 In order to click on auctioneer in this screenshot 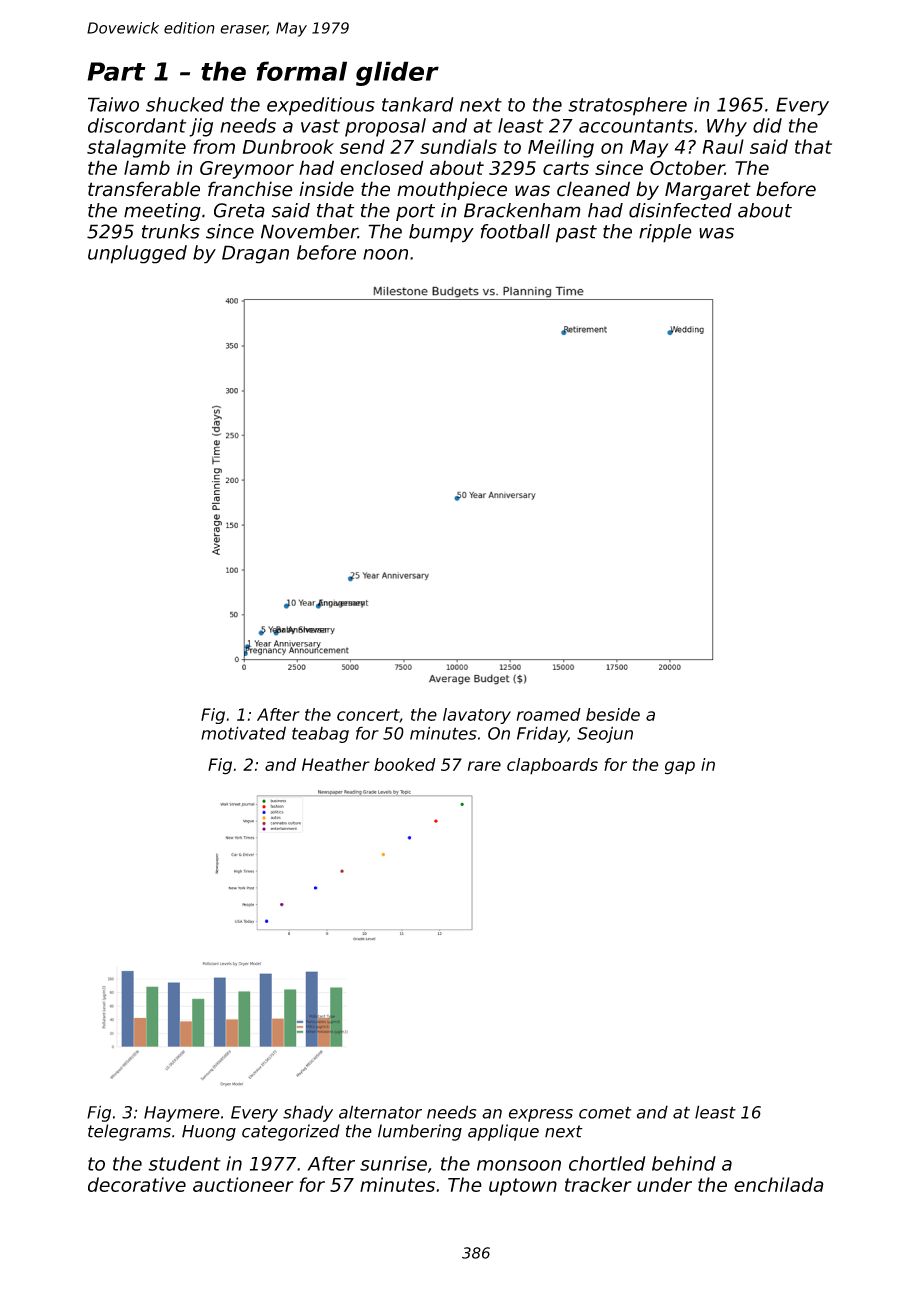, I will do `click(243, 1184)`.
